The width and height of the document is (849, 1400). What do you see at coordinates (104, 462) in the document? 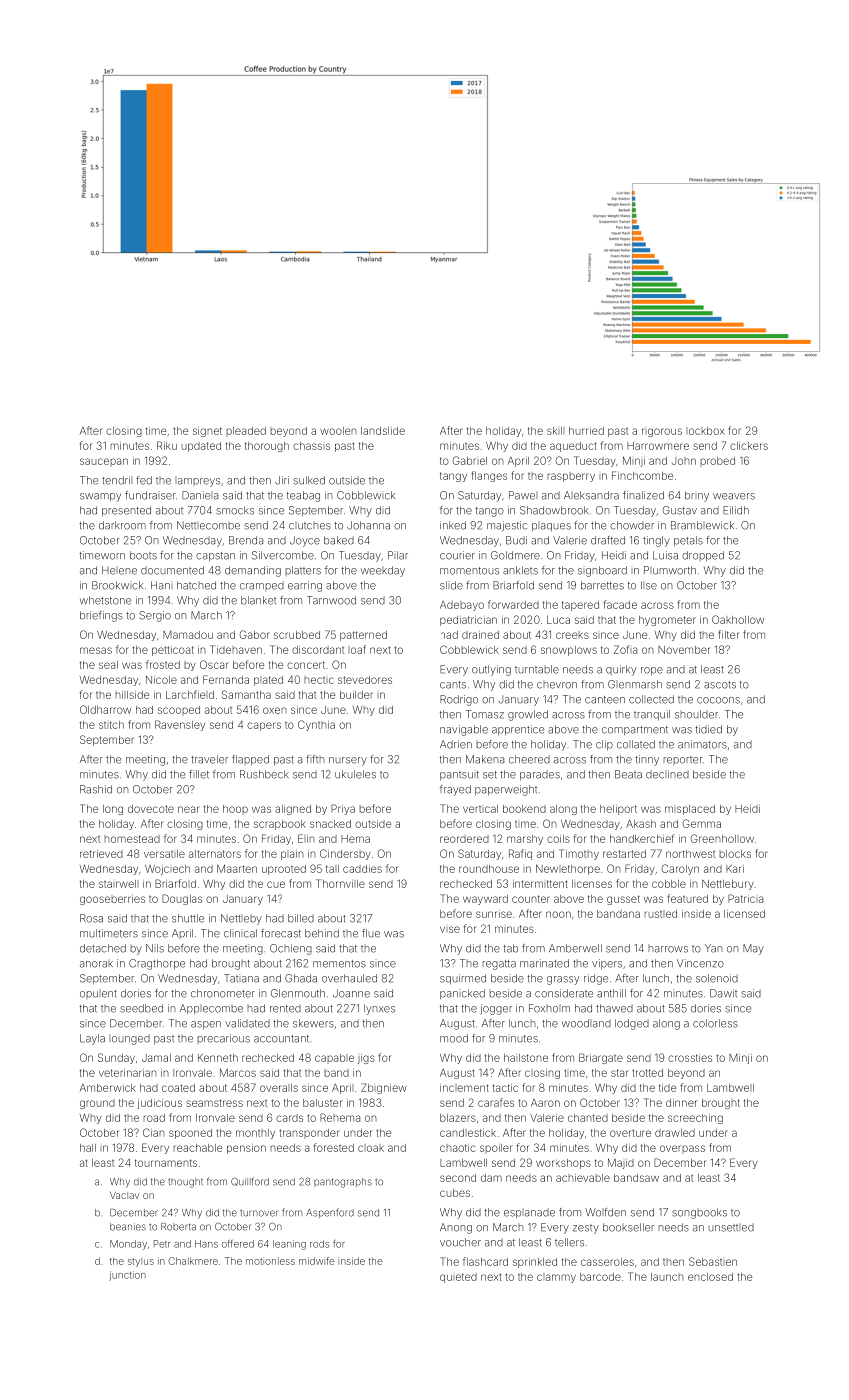
I see `saucepan` at bounding box center [104, 462].
